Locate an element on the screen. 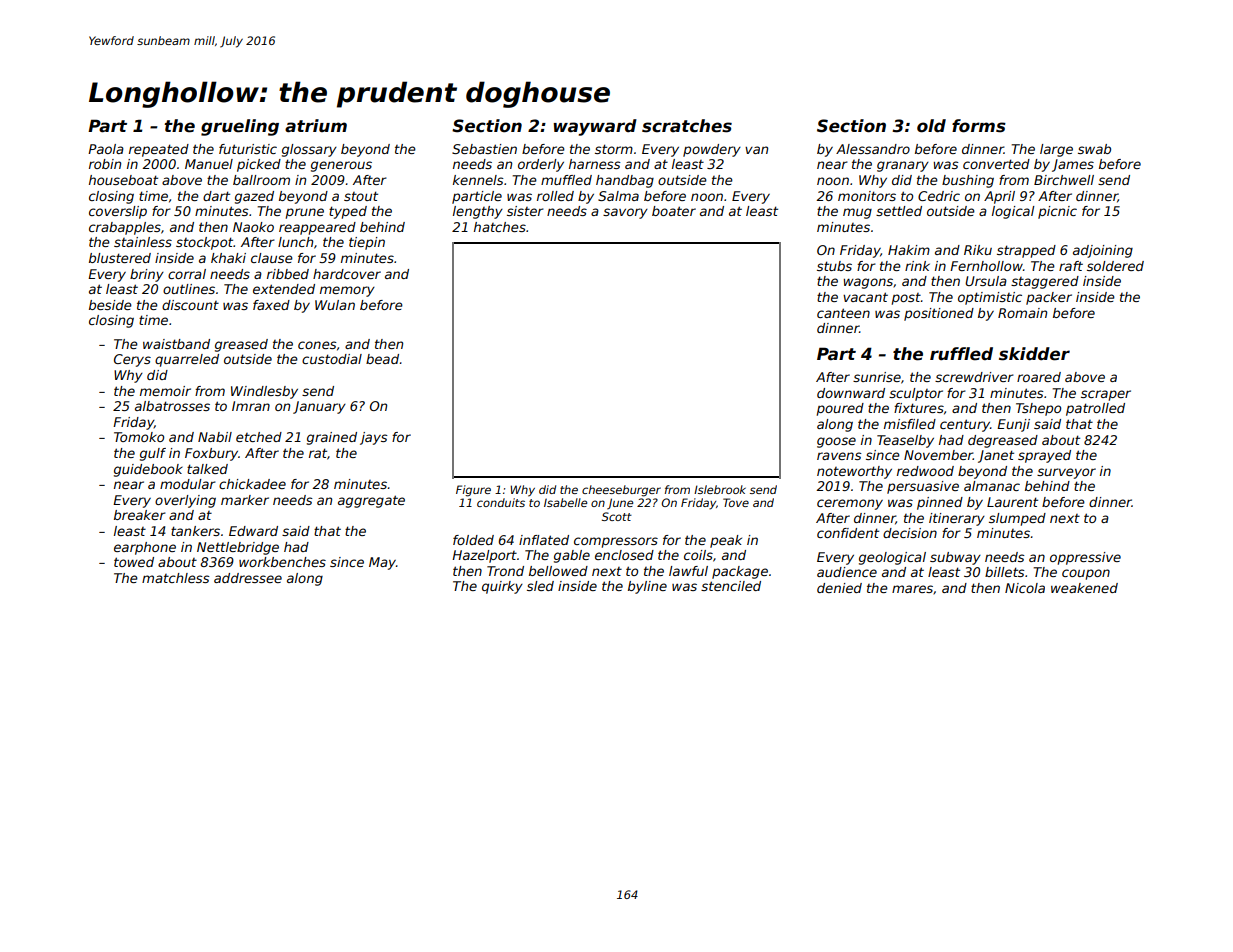  Scott is located at coordinates (617, 516).
